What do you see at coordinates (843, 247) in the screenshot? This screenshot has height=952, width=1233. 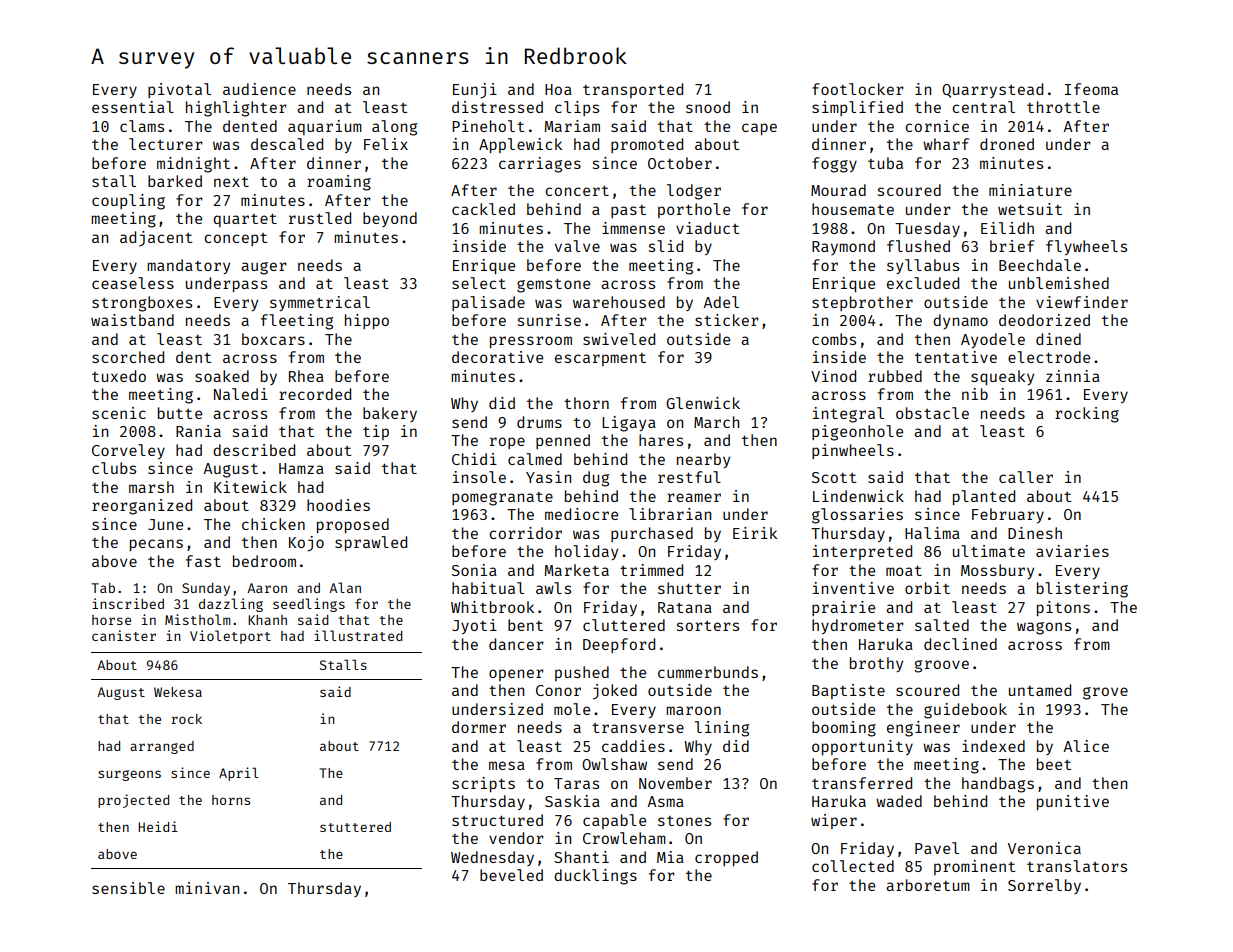 I see `Raymond` at bounding box center [843, 247].
